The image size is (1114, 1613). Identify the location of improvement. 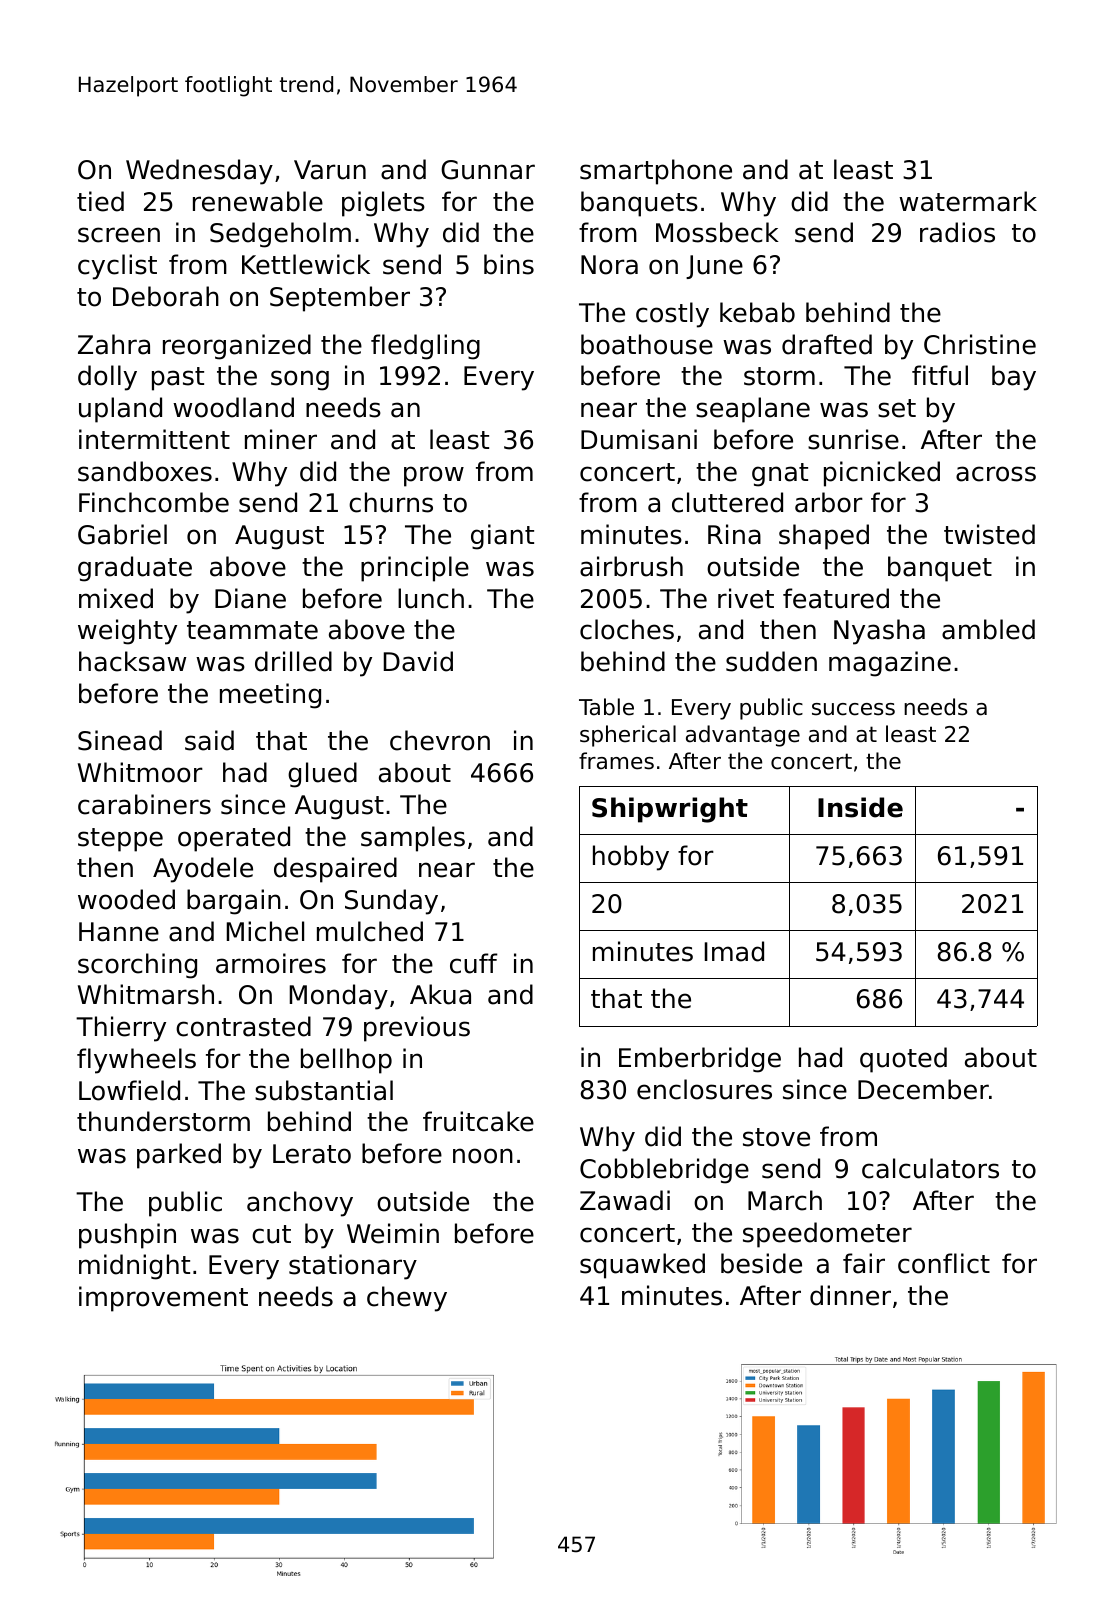
(163, 1299).
